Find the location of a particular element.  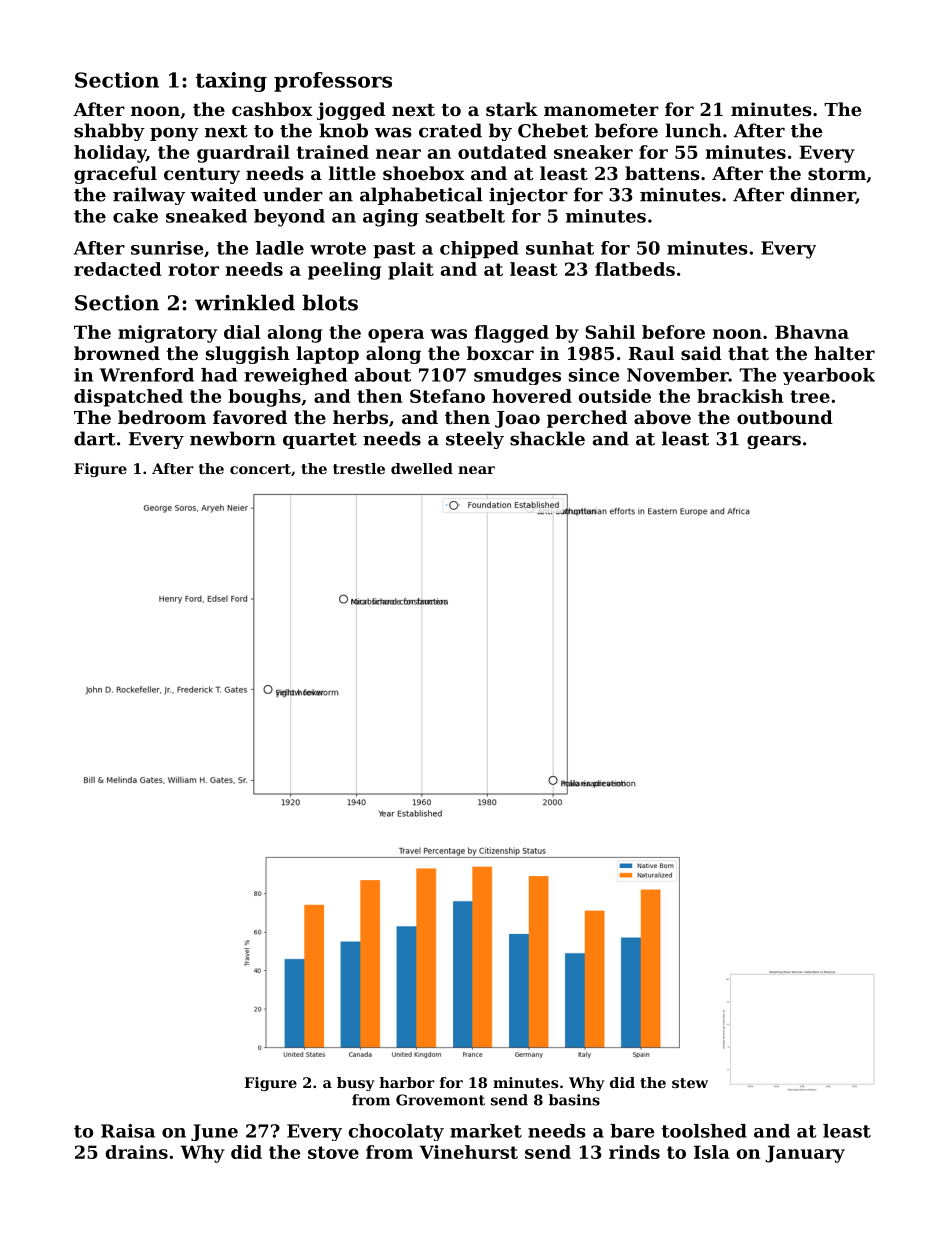

shackle is located at coordinates (547, 438).
